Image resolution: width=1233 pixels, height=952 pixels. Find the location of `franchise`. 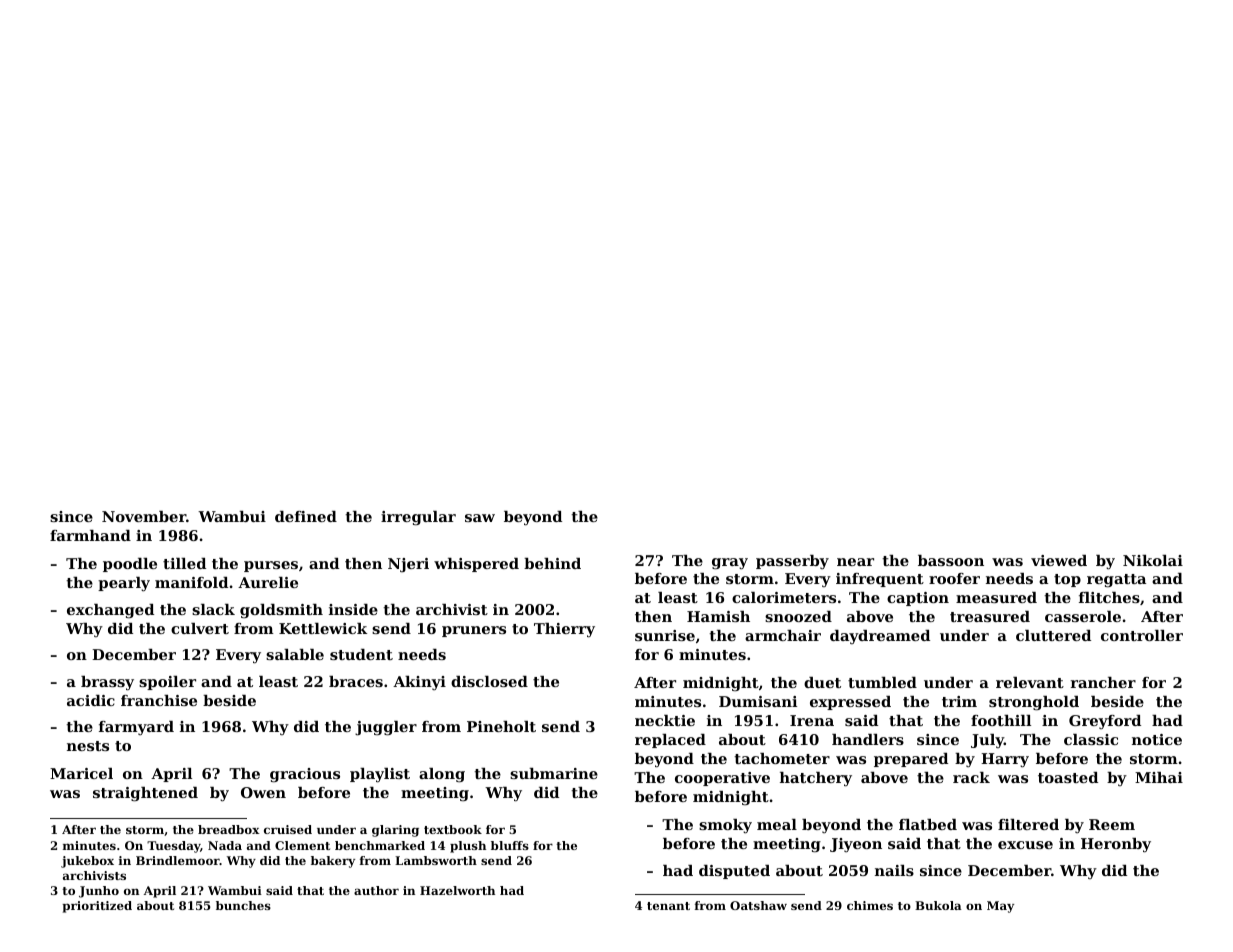

franchise is located at coordinates (159, 700).
